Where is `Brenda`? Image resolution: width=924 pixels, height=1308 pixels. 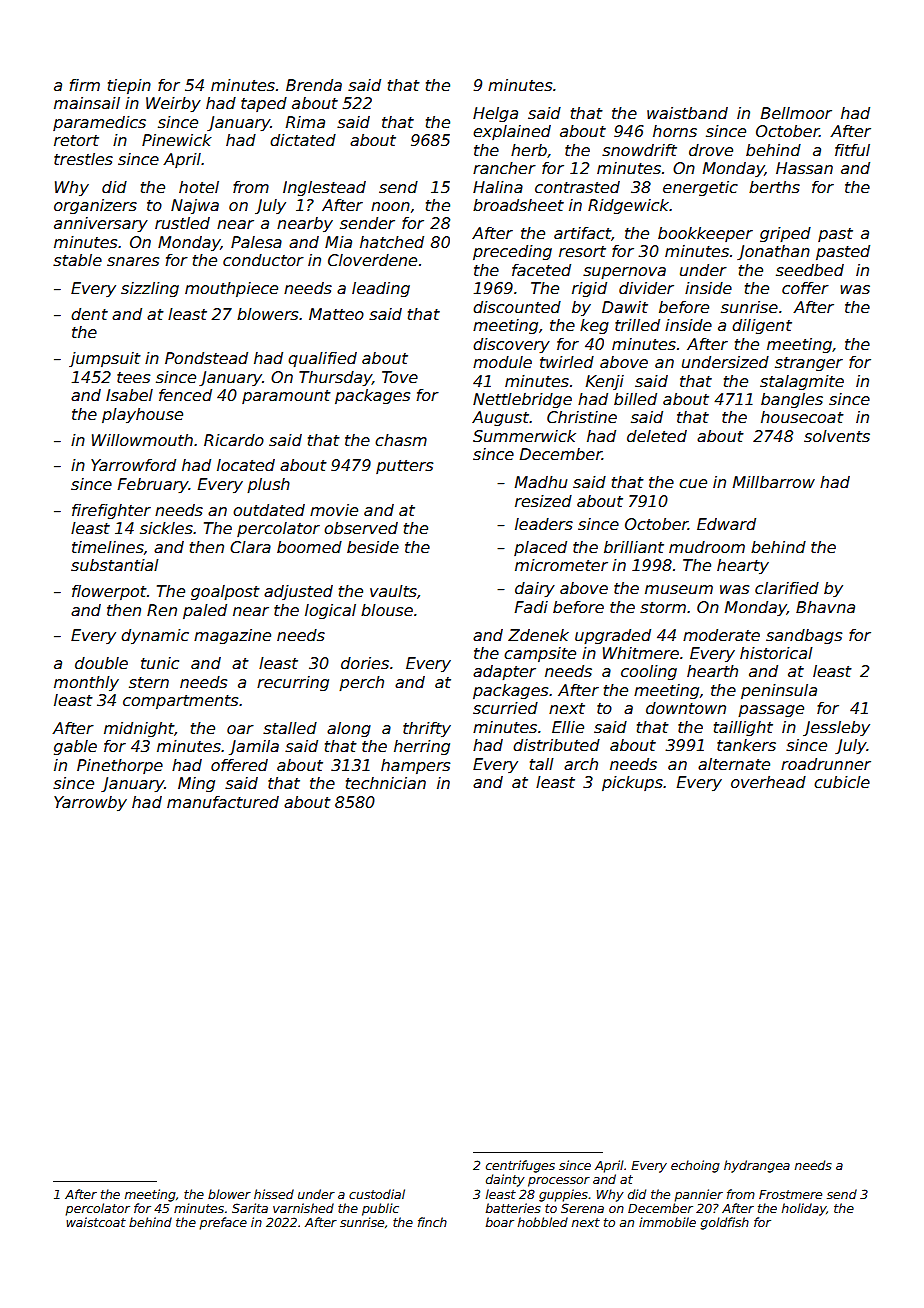 Brenda is located at coordinates (314, 85).
